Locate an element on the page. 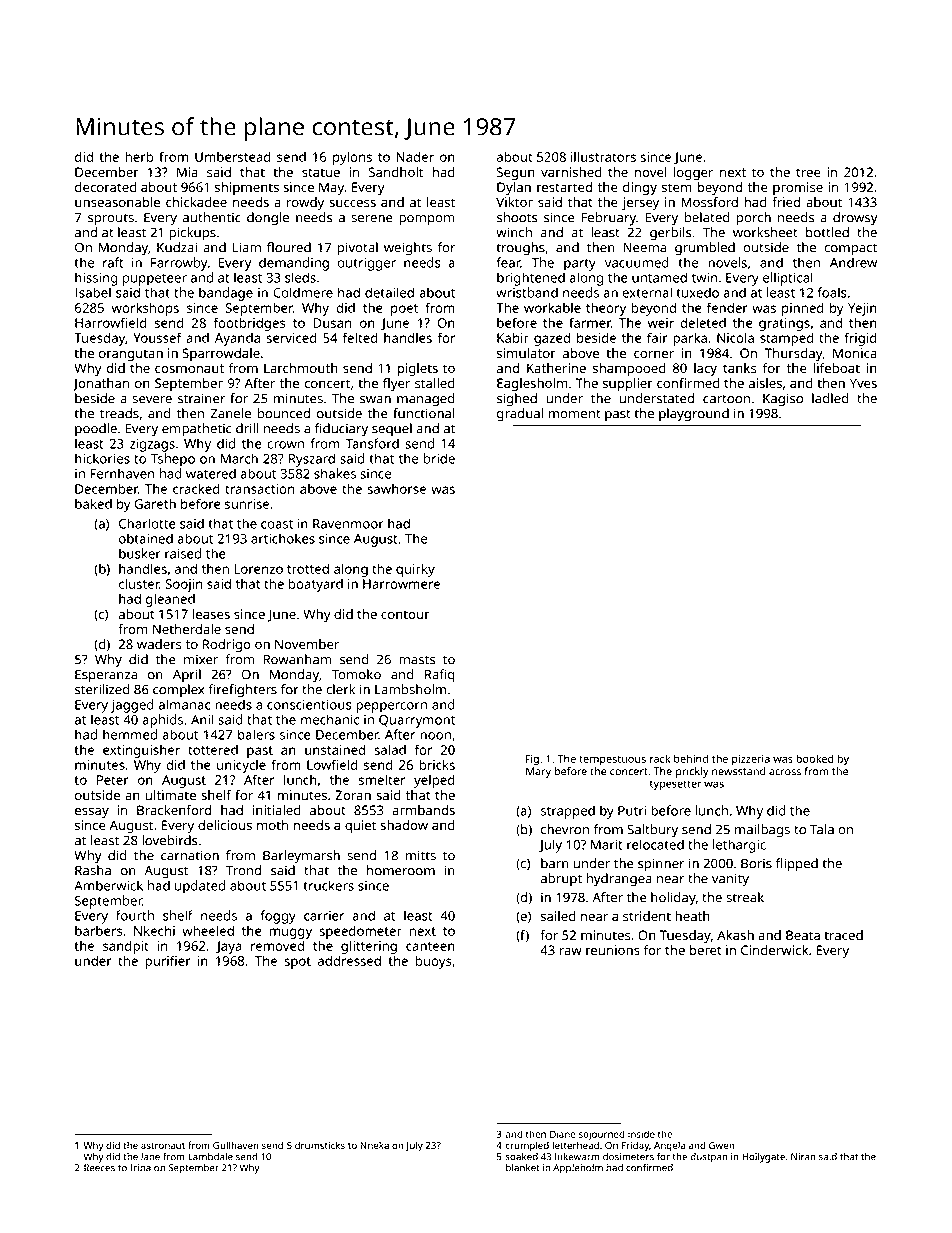 This document has width=952, height=1233. Viktor is located at coordinates (514, 202).
